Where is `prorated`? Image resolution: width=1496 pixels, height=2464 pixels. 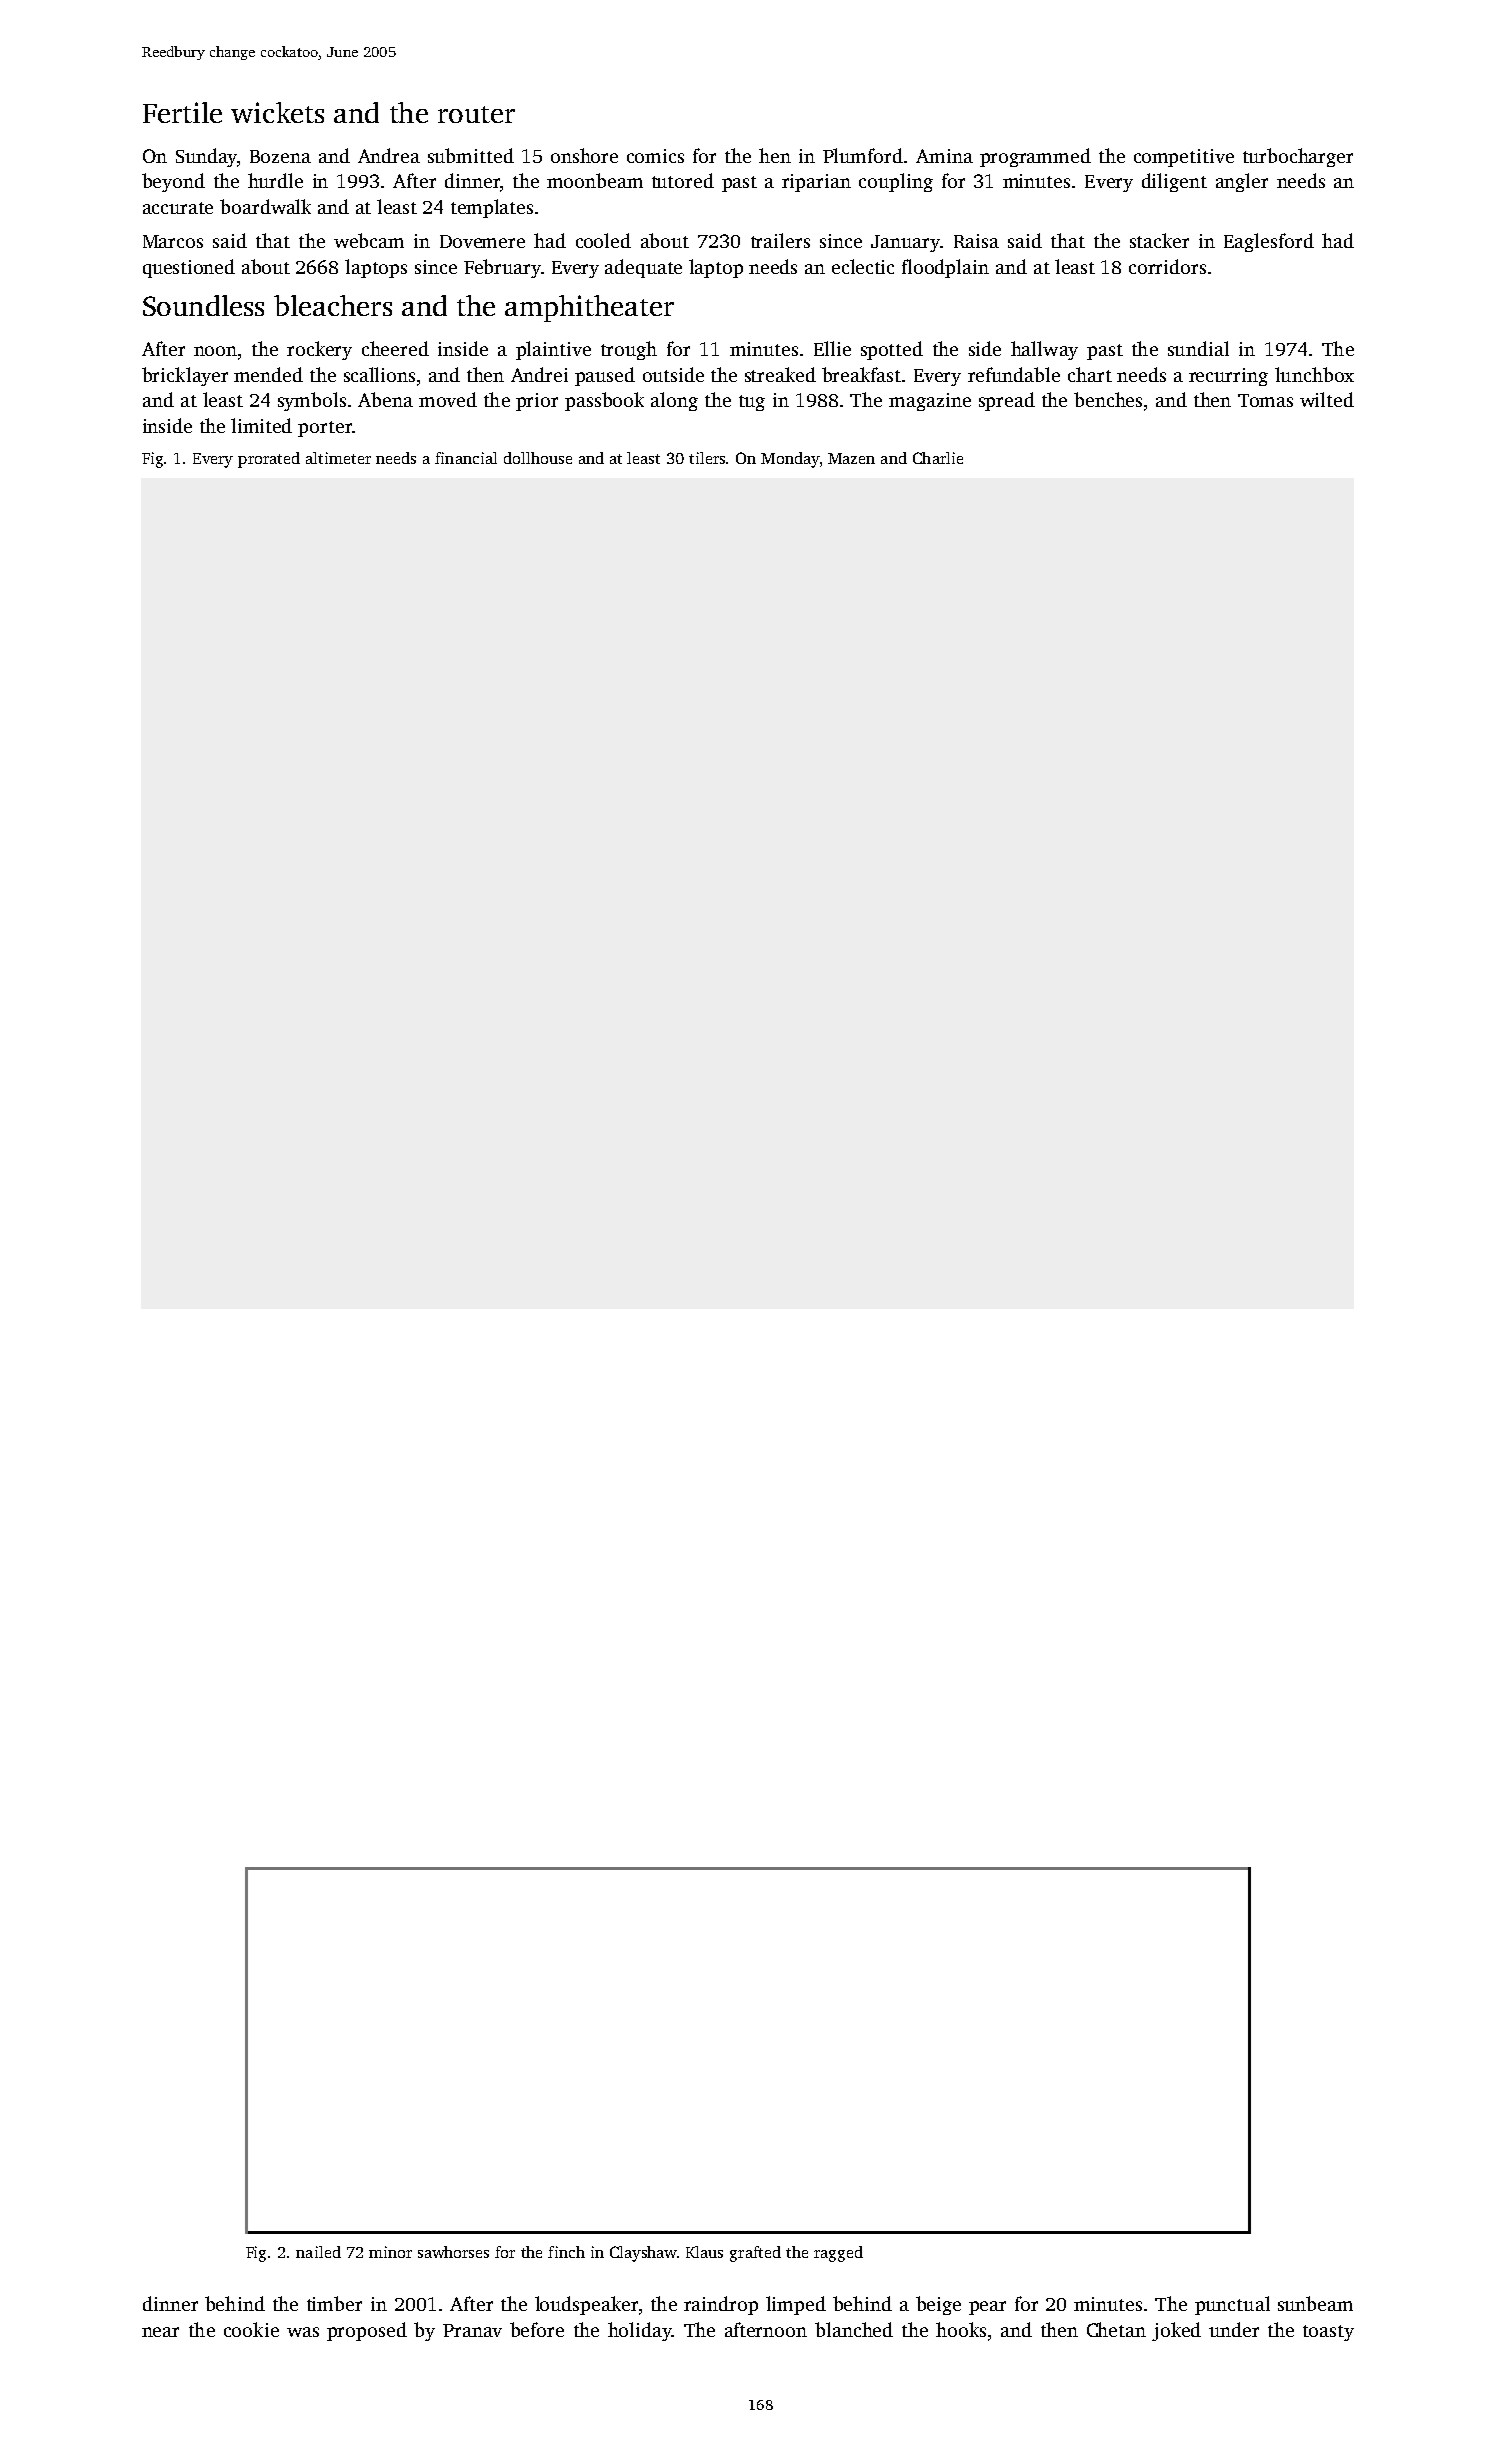
prorated is located at coordinates (269, 460).
